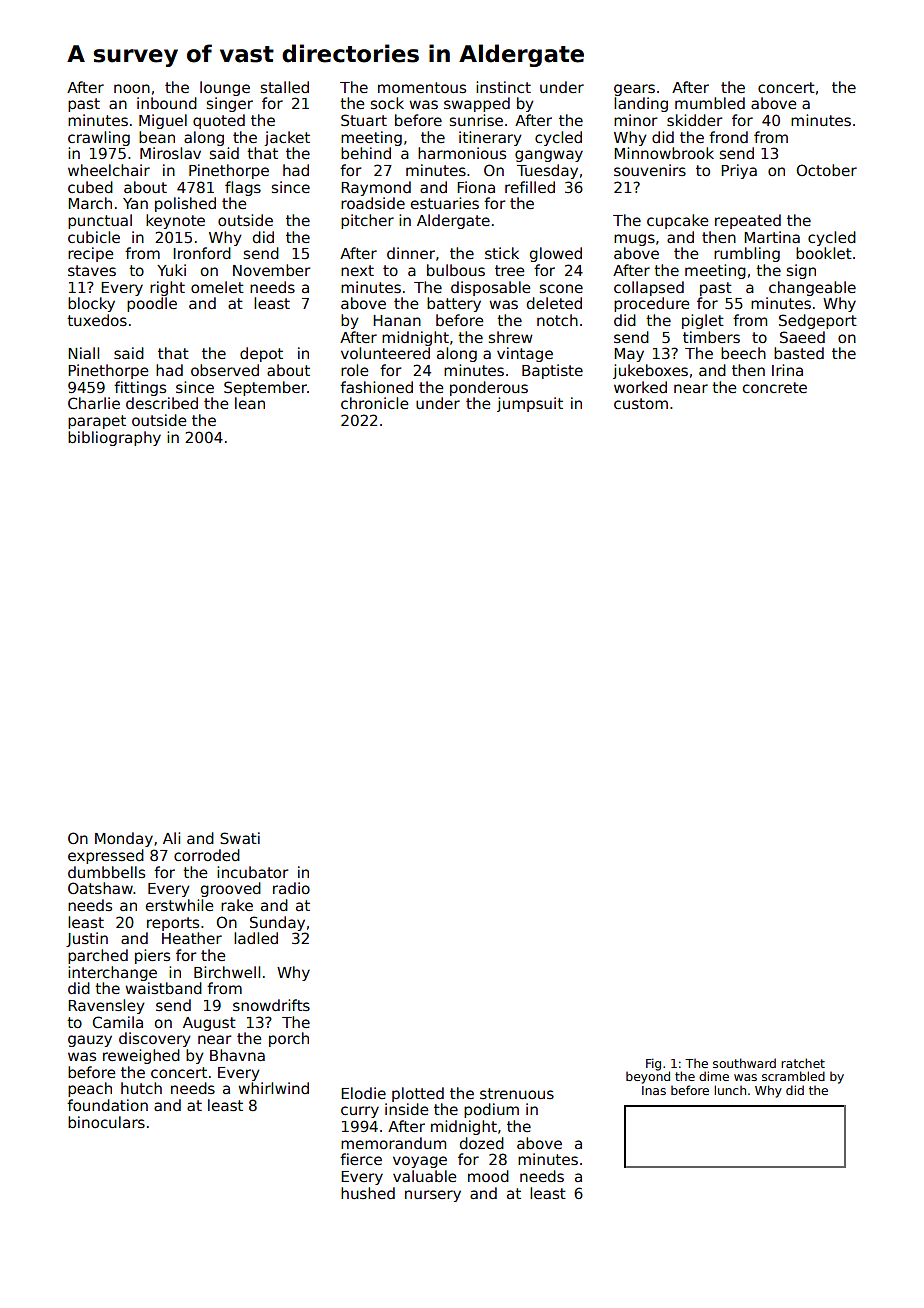 This screenshot has height=1308, width=924. What do you see at coordinates (367, 221) in the screenshot?
I see `pitcher` at bounding box center [367, 221].
